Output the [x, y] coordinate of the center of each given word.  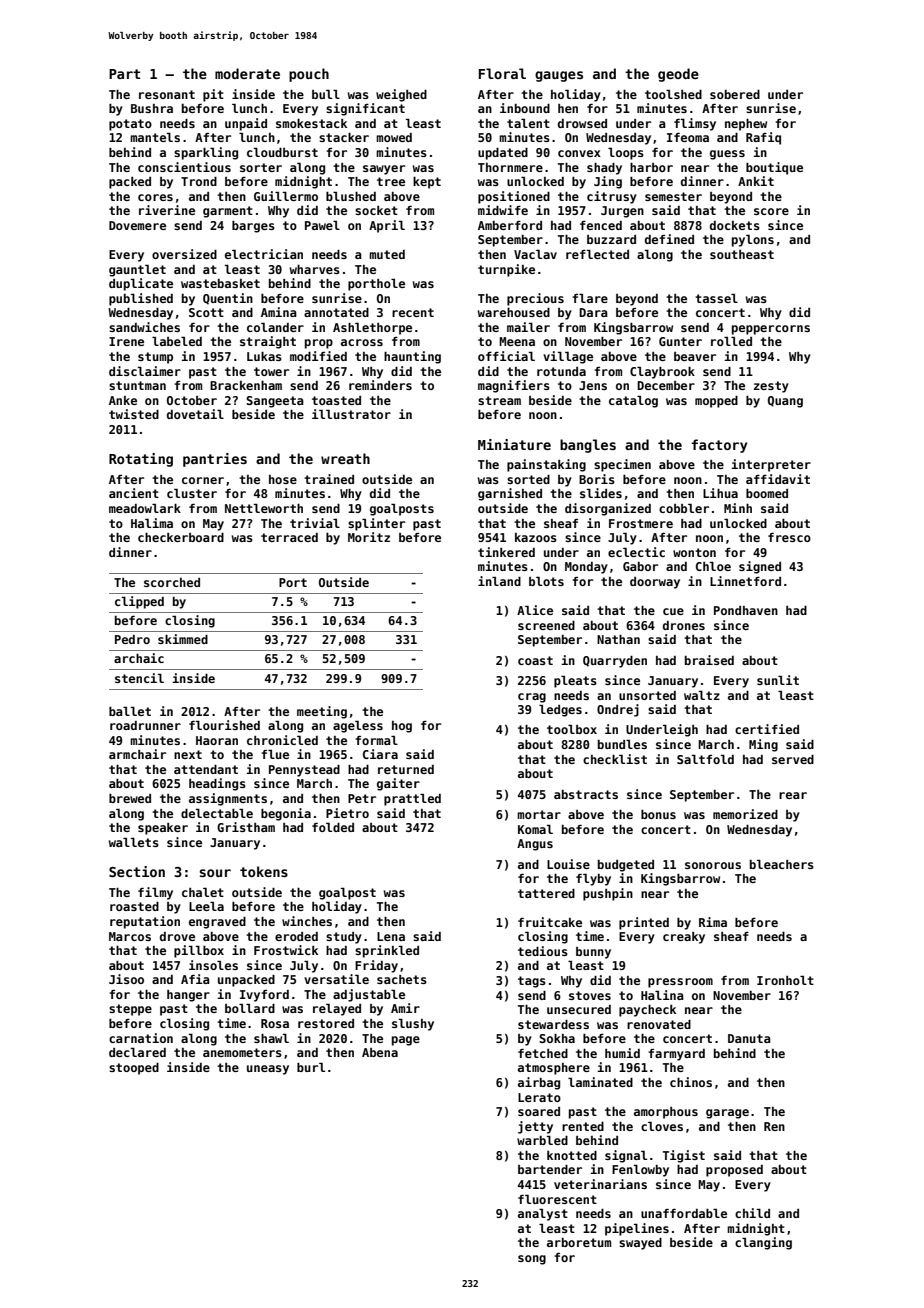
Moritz [369, 537]
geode [678, 75]
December [666, 385]
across [362, 342]
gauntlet [137, 270]
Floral [502, 73]
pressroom [680, 983]
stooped [134, 1069]
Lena [391, 936]
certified [767, 729]
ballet [130, 711]
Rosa [275, 1023]
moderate [247, 73]
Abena [380, 1052]
